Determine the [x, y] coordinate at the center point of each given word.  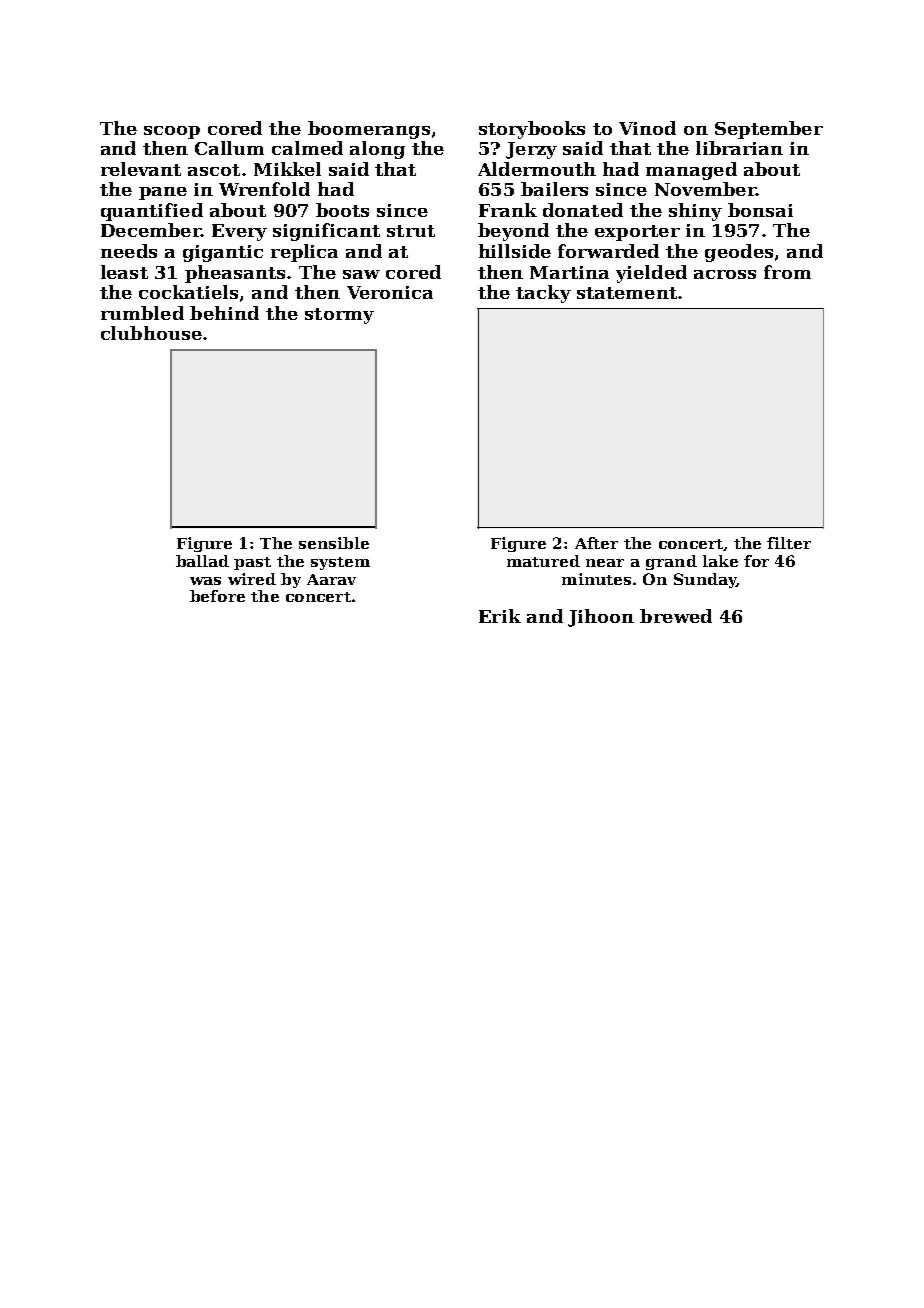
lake [720, 561]
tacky [543, 294]
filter [789, 543]
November [705, 189]
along [377, 150]
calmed [307, 148]
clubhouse [151, 333]
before [217, 596]
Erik [500, 616]
